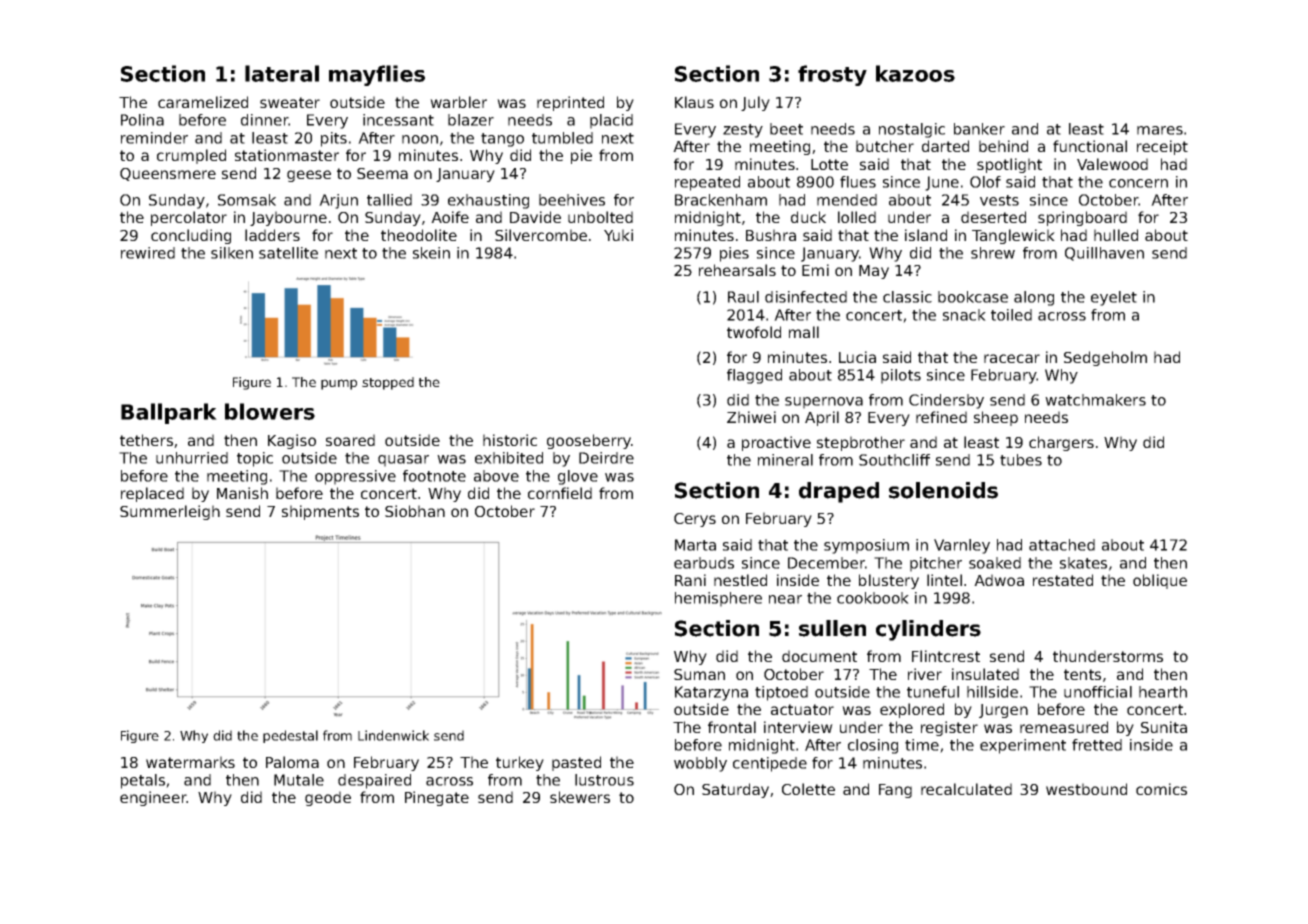  Describe the element at coordinates (570, 103) in the document. I see `reprinted` at that location.
